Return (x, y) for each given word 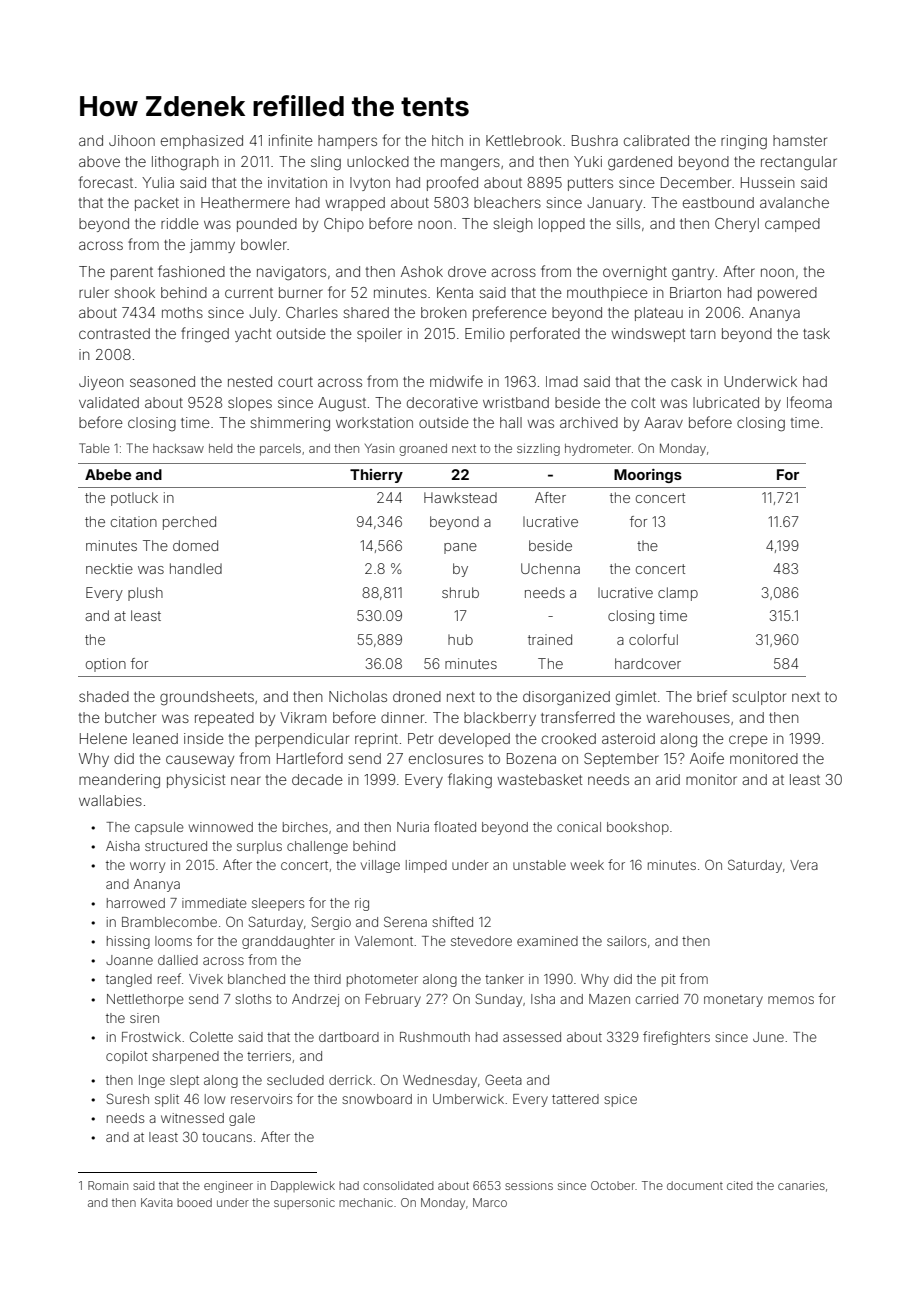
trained (550, 639)
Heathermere (245, 202)
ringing (744, 142)
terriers (269, 1056)
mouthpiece (607, 294)
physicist (196, 781)
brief (712, 696)
